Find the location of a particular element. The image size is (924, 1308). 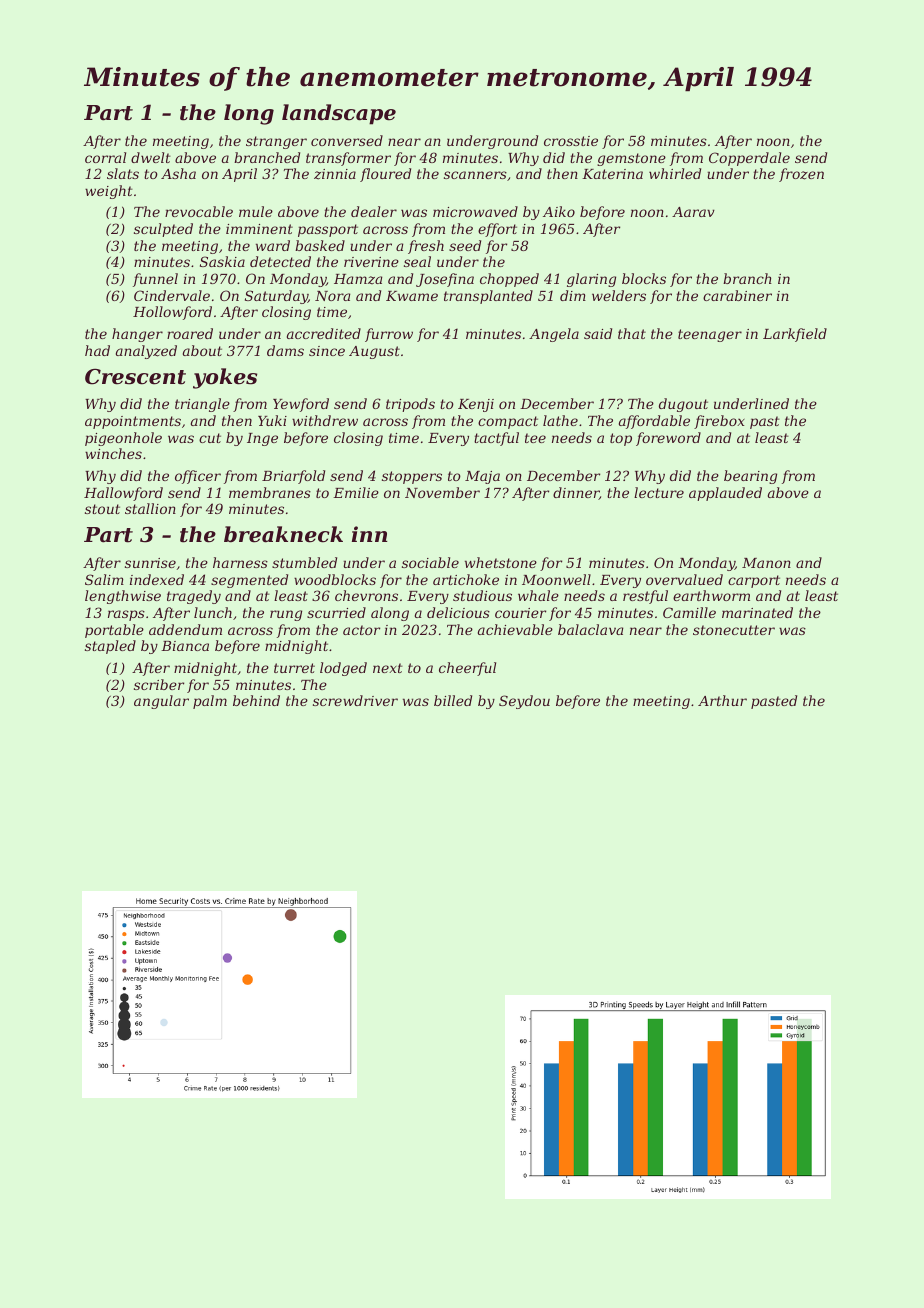

microwaved is located at coordinates (475, 211).
